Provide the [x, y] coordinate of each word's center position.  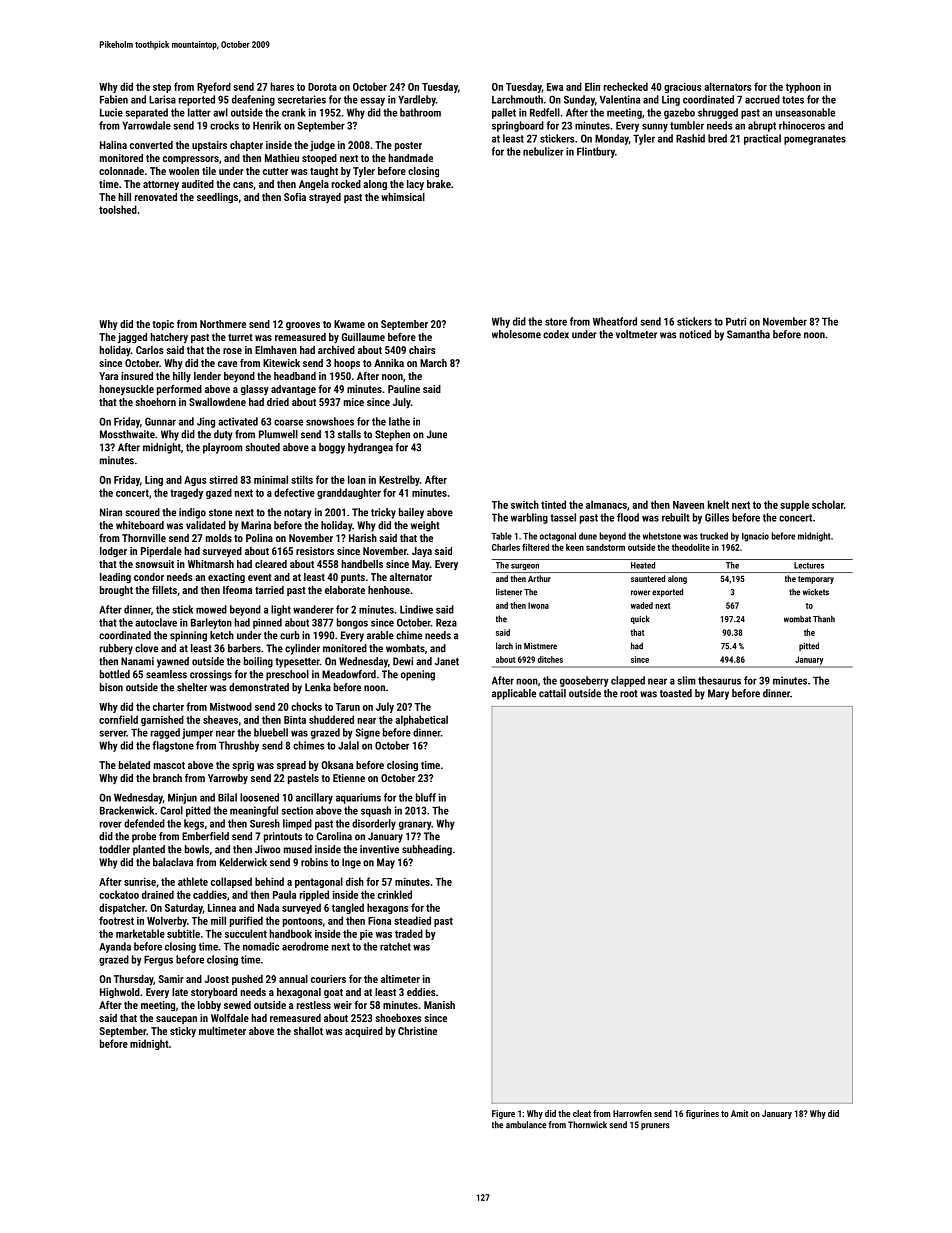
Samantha [748, 334]
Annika [389, 363]
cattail [552, 693]
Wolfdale [230, 1017]
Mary [718, 694]
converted [151, 145]
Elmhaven [276, 350]
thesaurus [719, 680]
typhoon [803, 87]
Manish [439, 1005]
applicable [514, 694]
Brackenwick [127, 810]
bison [111, 687]
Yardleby [417, 100]
